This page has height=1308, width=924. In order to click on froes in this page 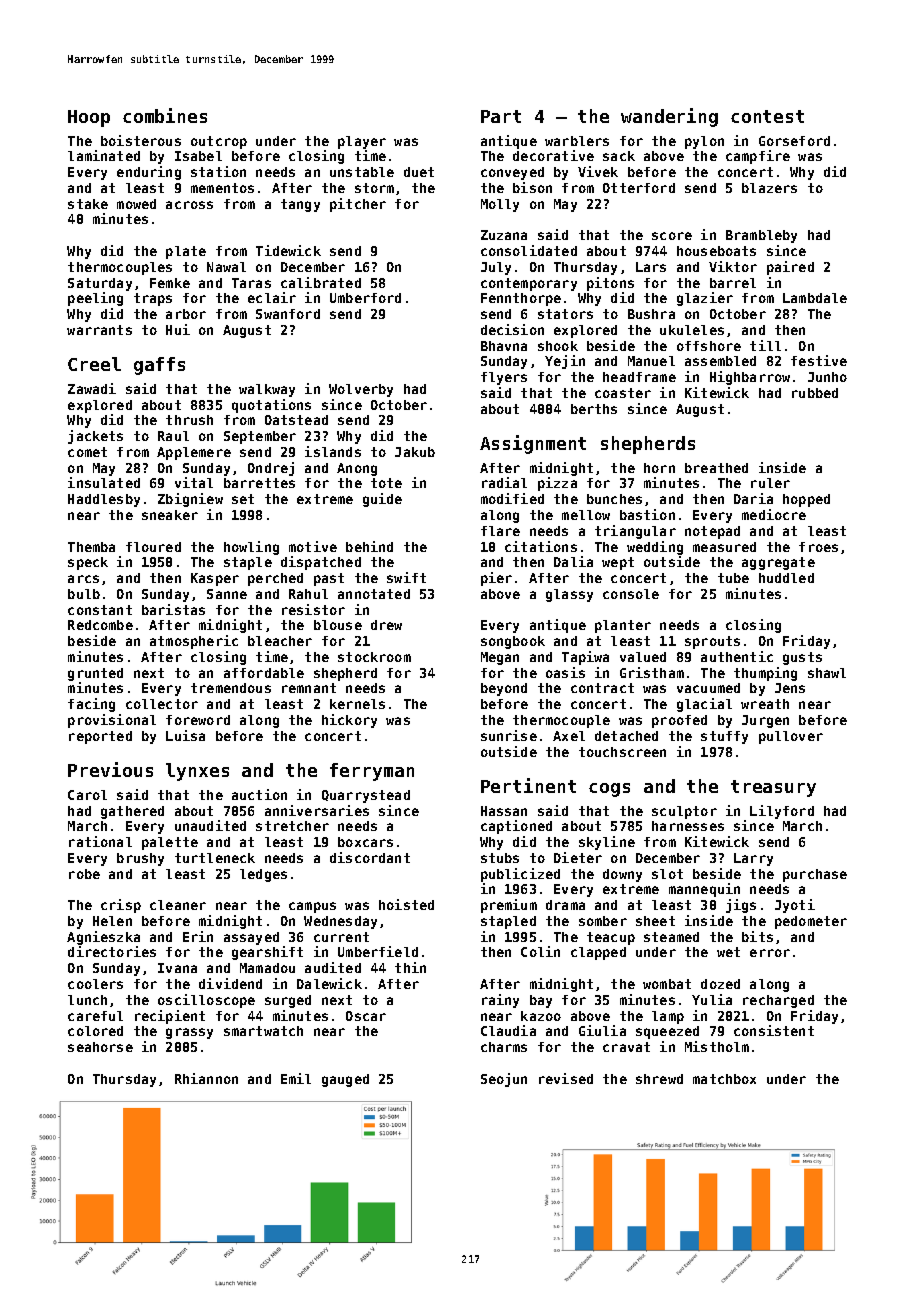, I will do `click(818, 547)`.
